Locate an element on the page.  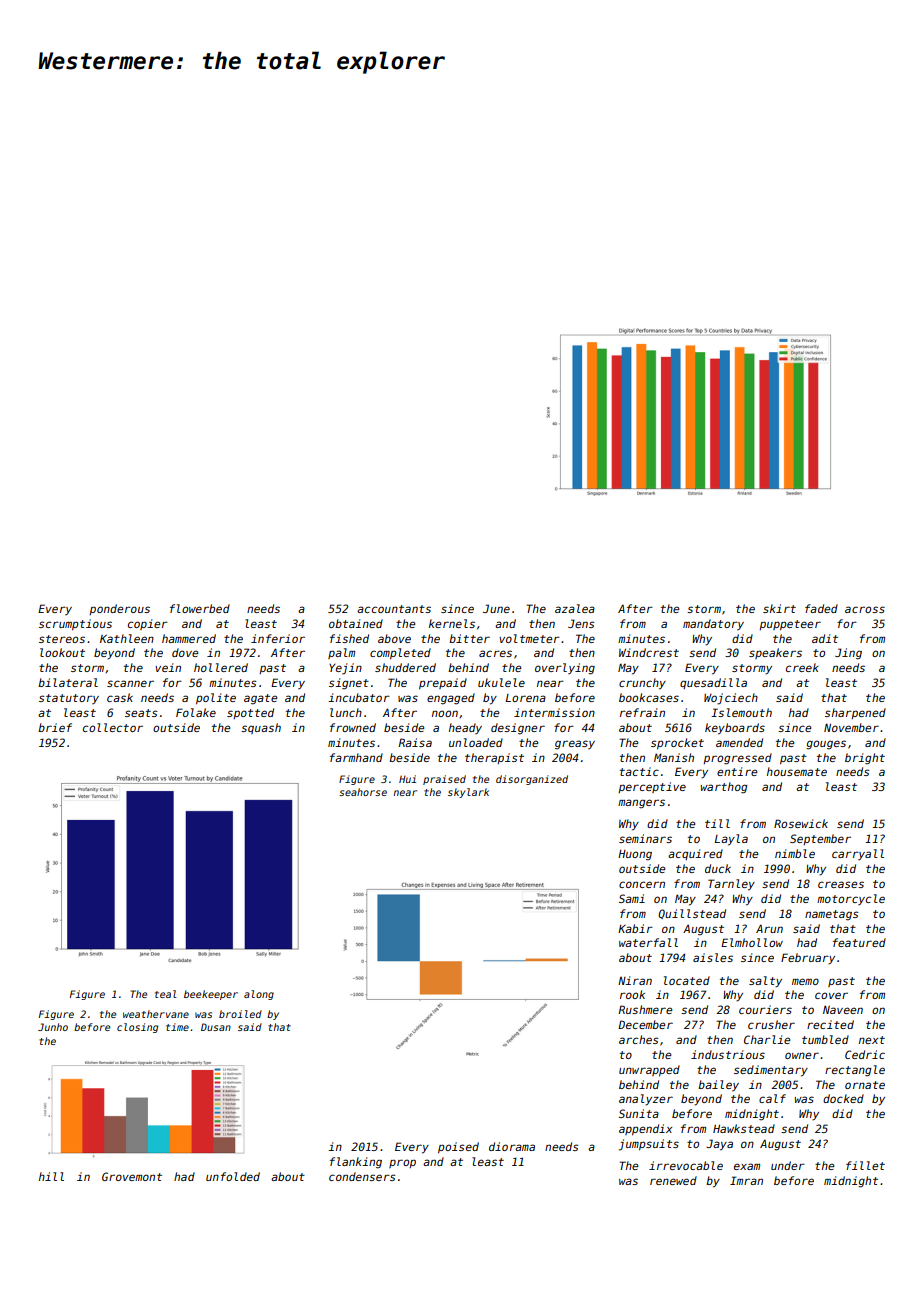
Grovemont is located at coordinates (132, 1176).
